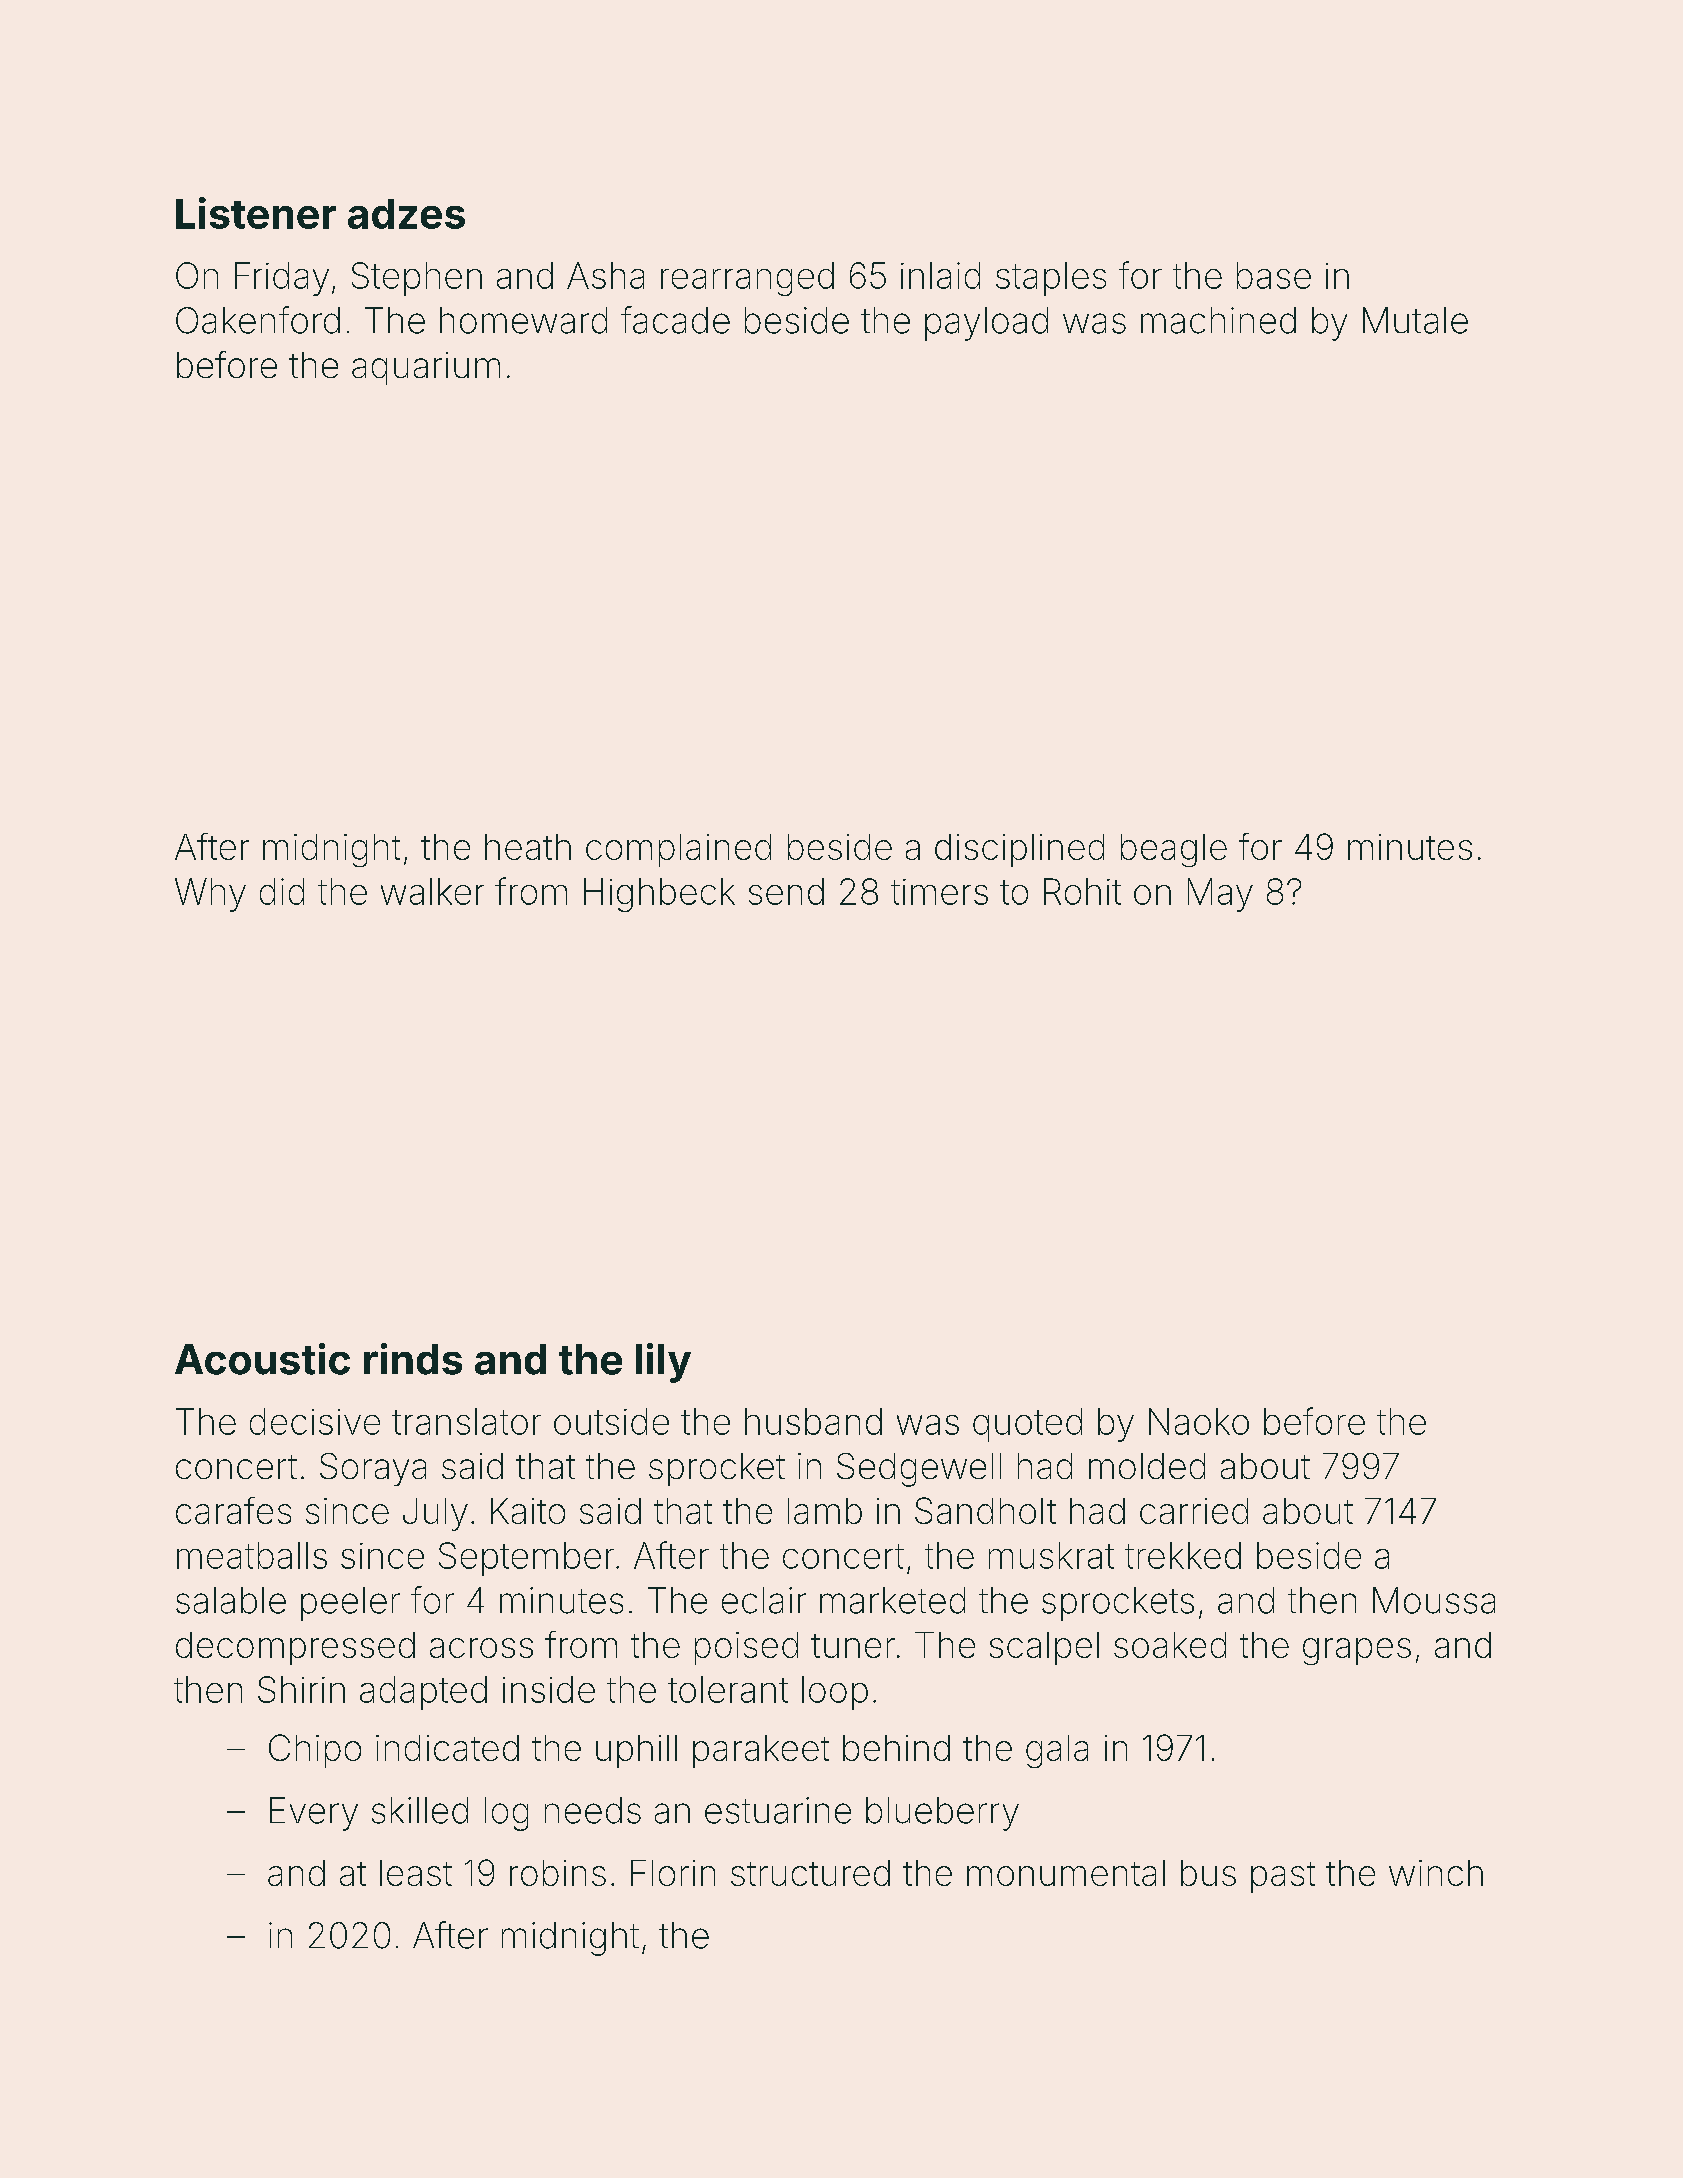  What do you see at coordinates (1199, 1421) in the image?
I see `Naoko` at bounding box center [1199, 1421].
